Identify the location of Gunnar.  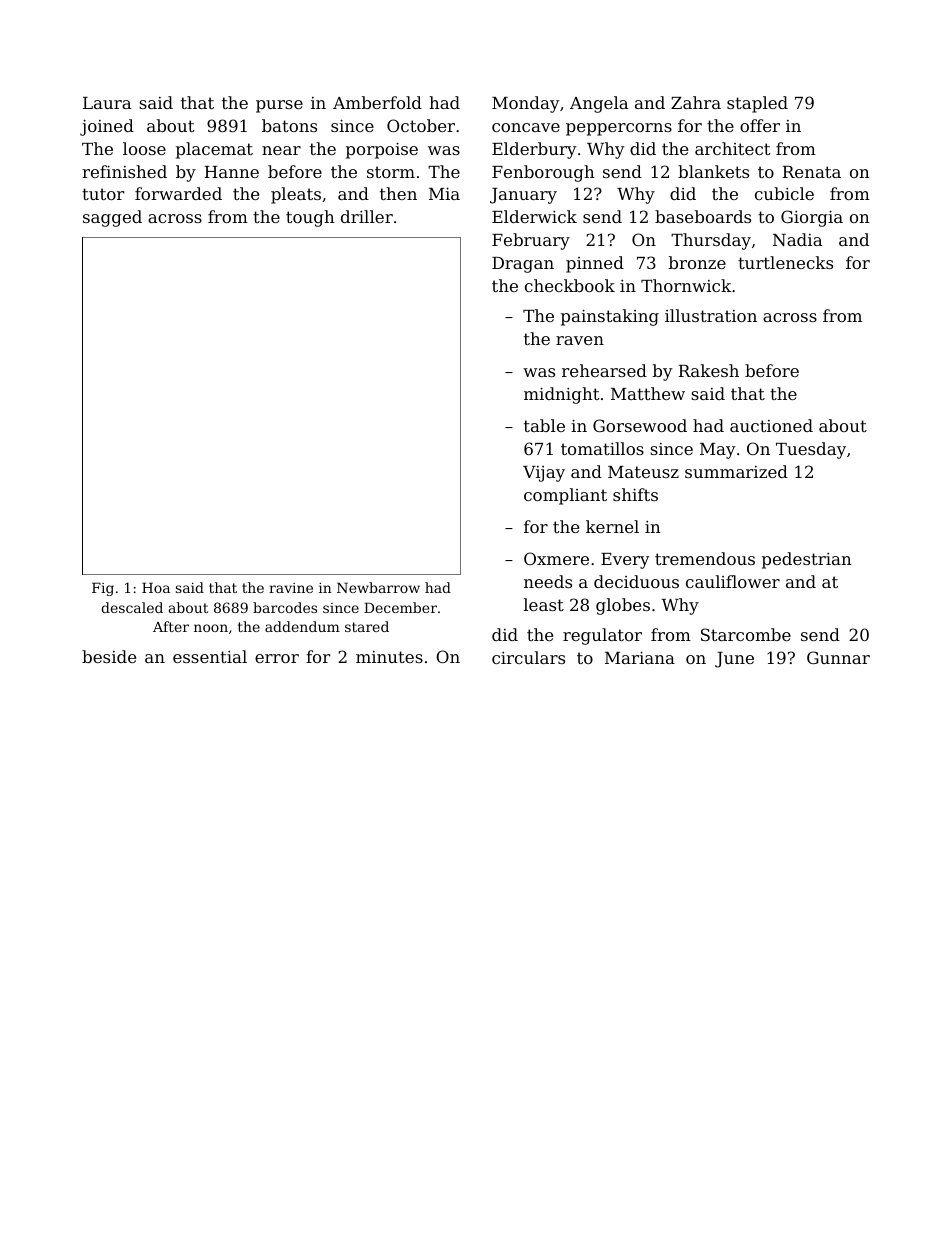
(838, 657).
